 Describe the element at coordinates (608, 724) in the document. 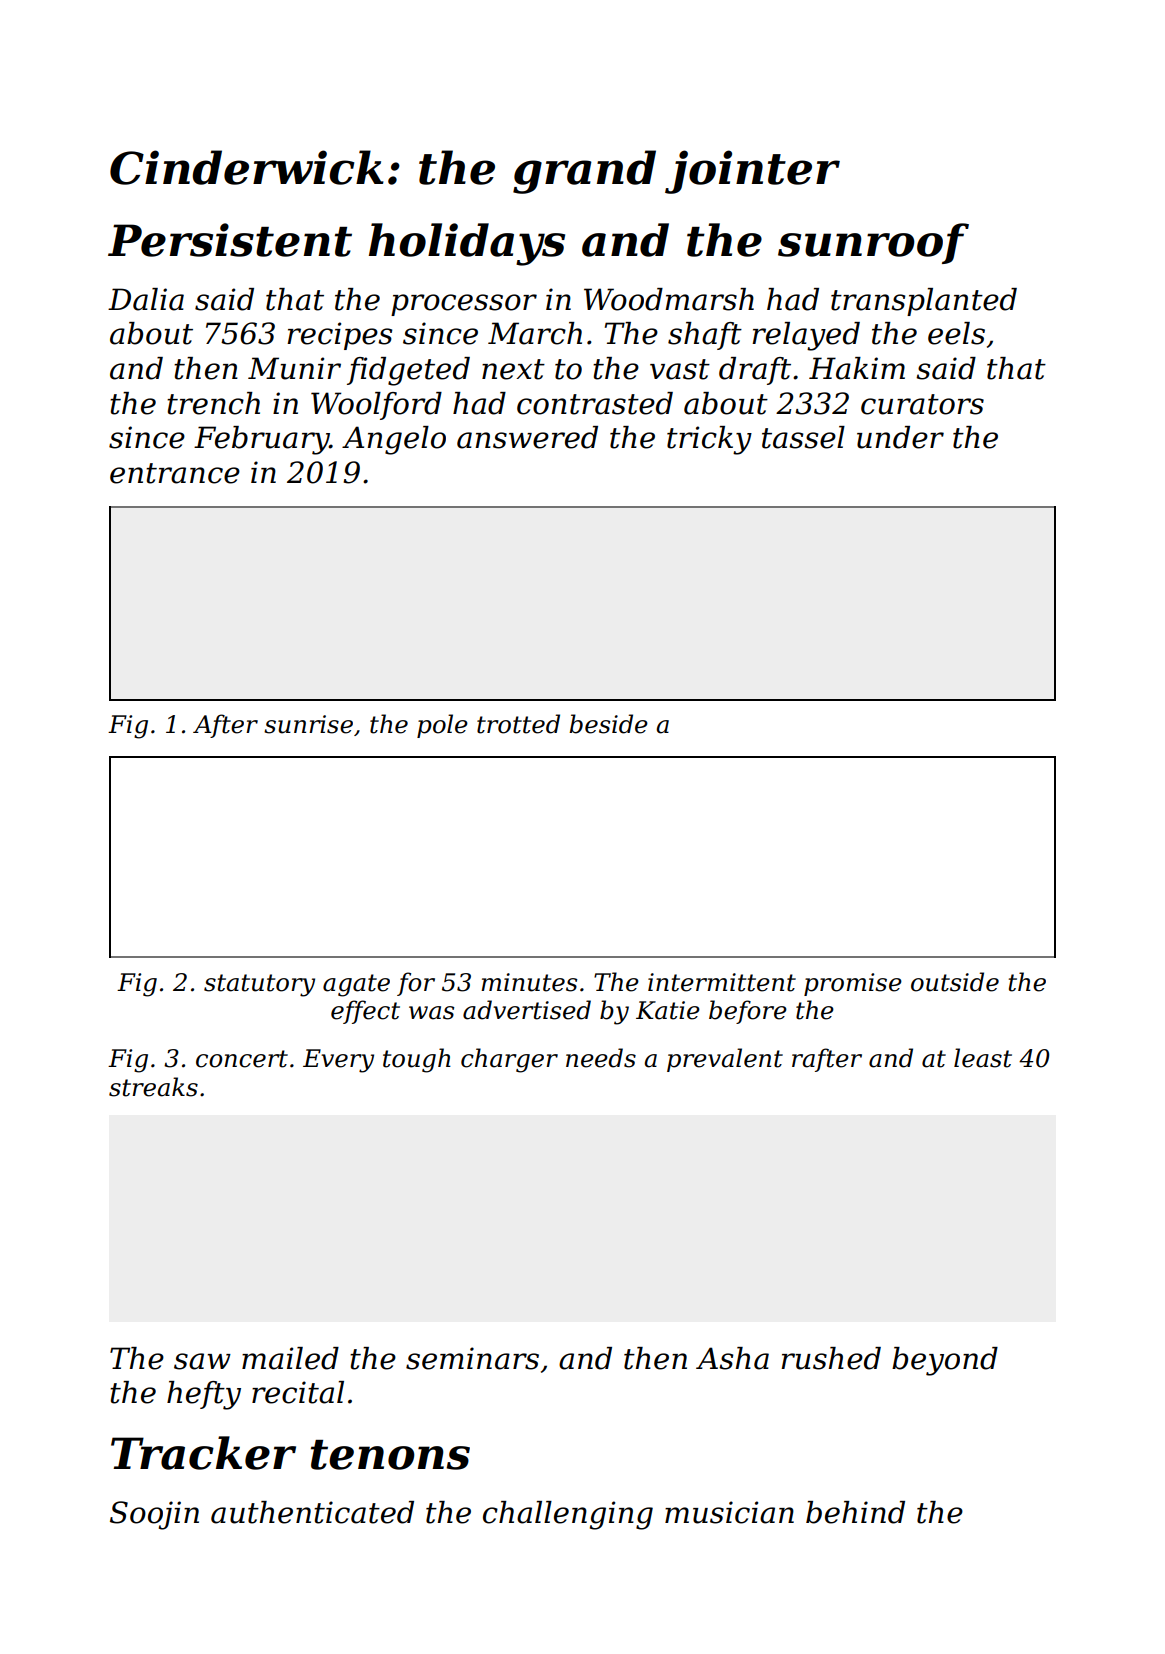

I see `beside` at that location.
